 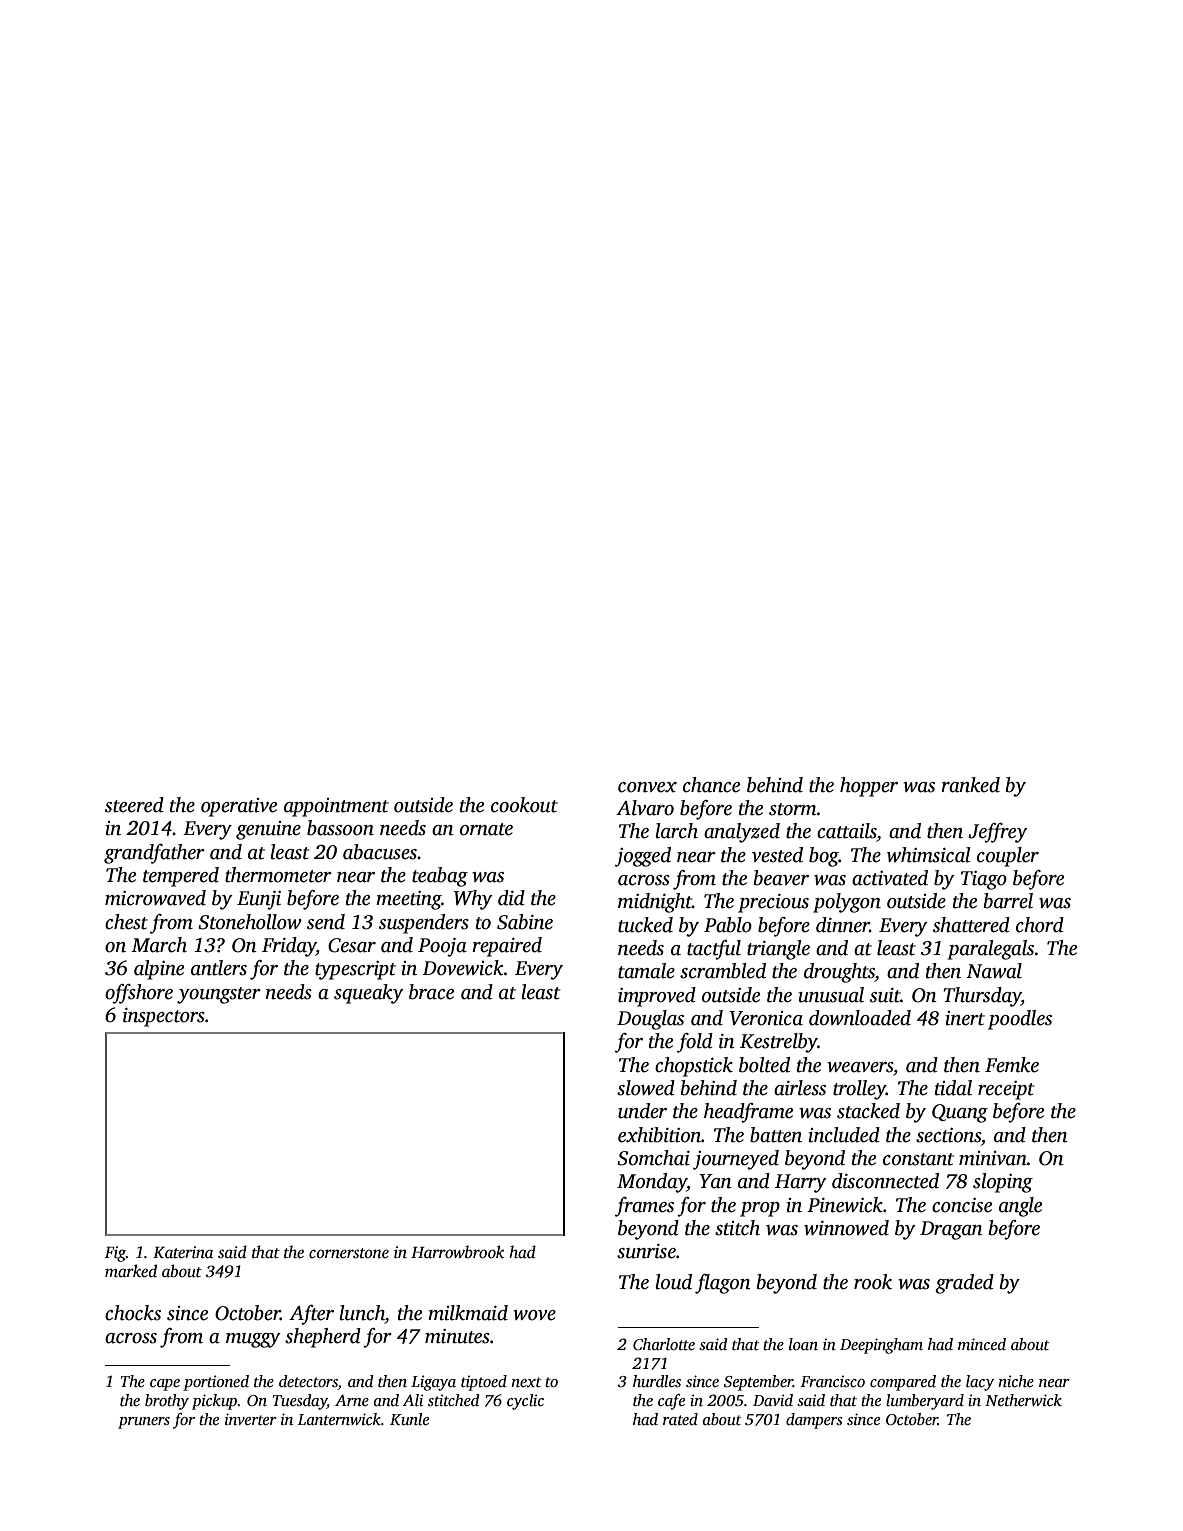 What do you see at coordinates (1040, 925) in the screenshot?
I see `chord` at bounding box center [1040, 925].
